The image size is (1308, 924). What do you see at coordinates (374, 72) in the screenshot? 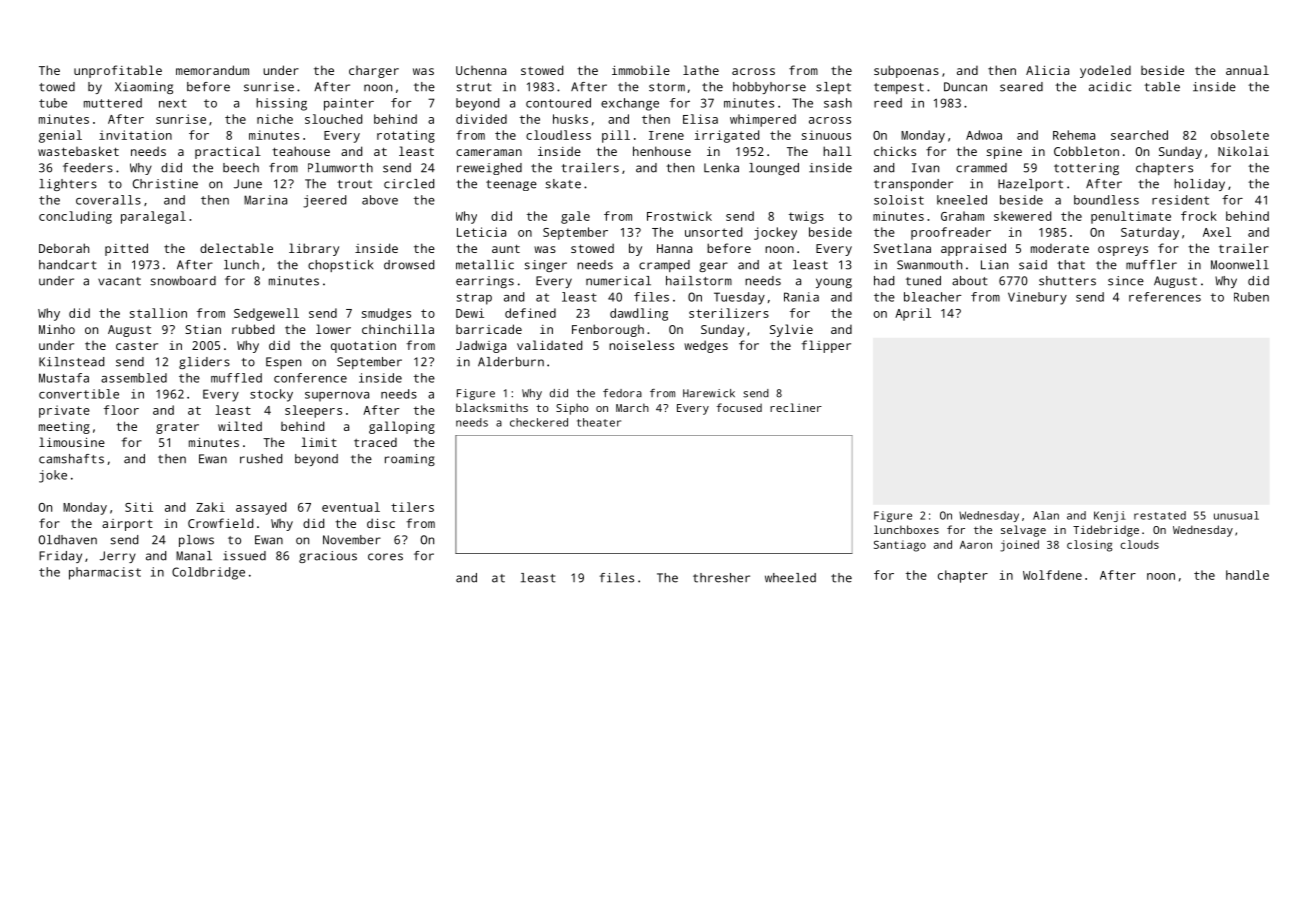
I see `charger` at bounding box center [374, 72].
